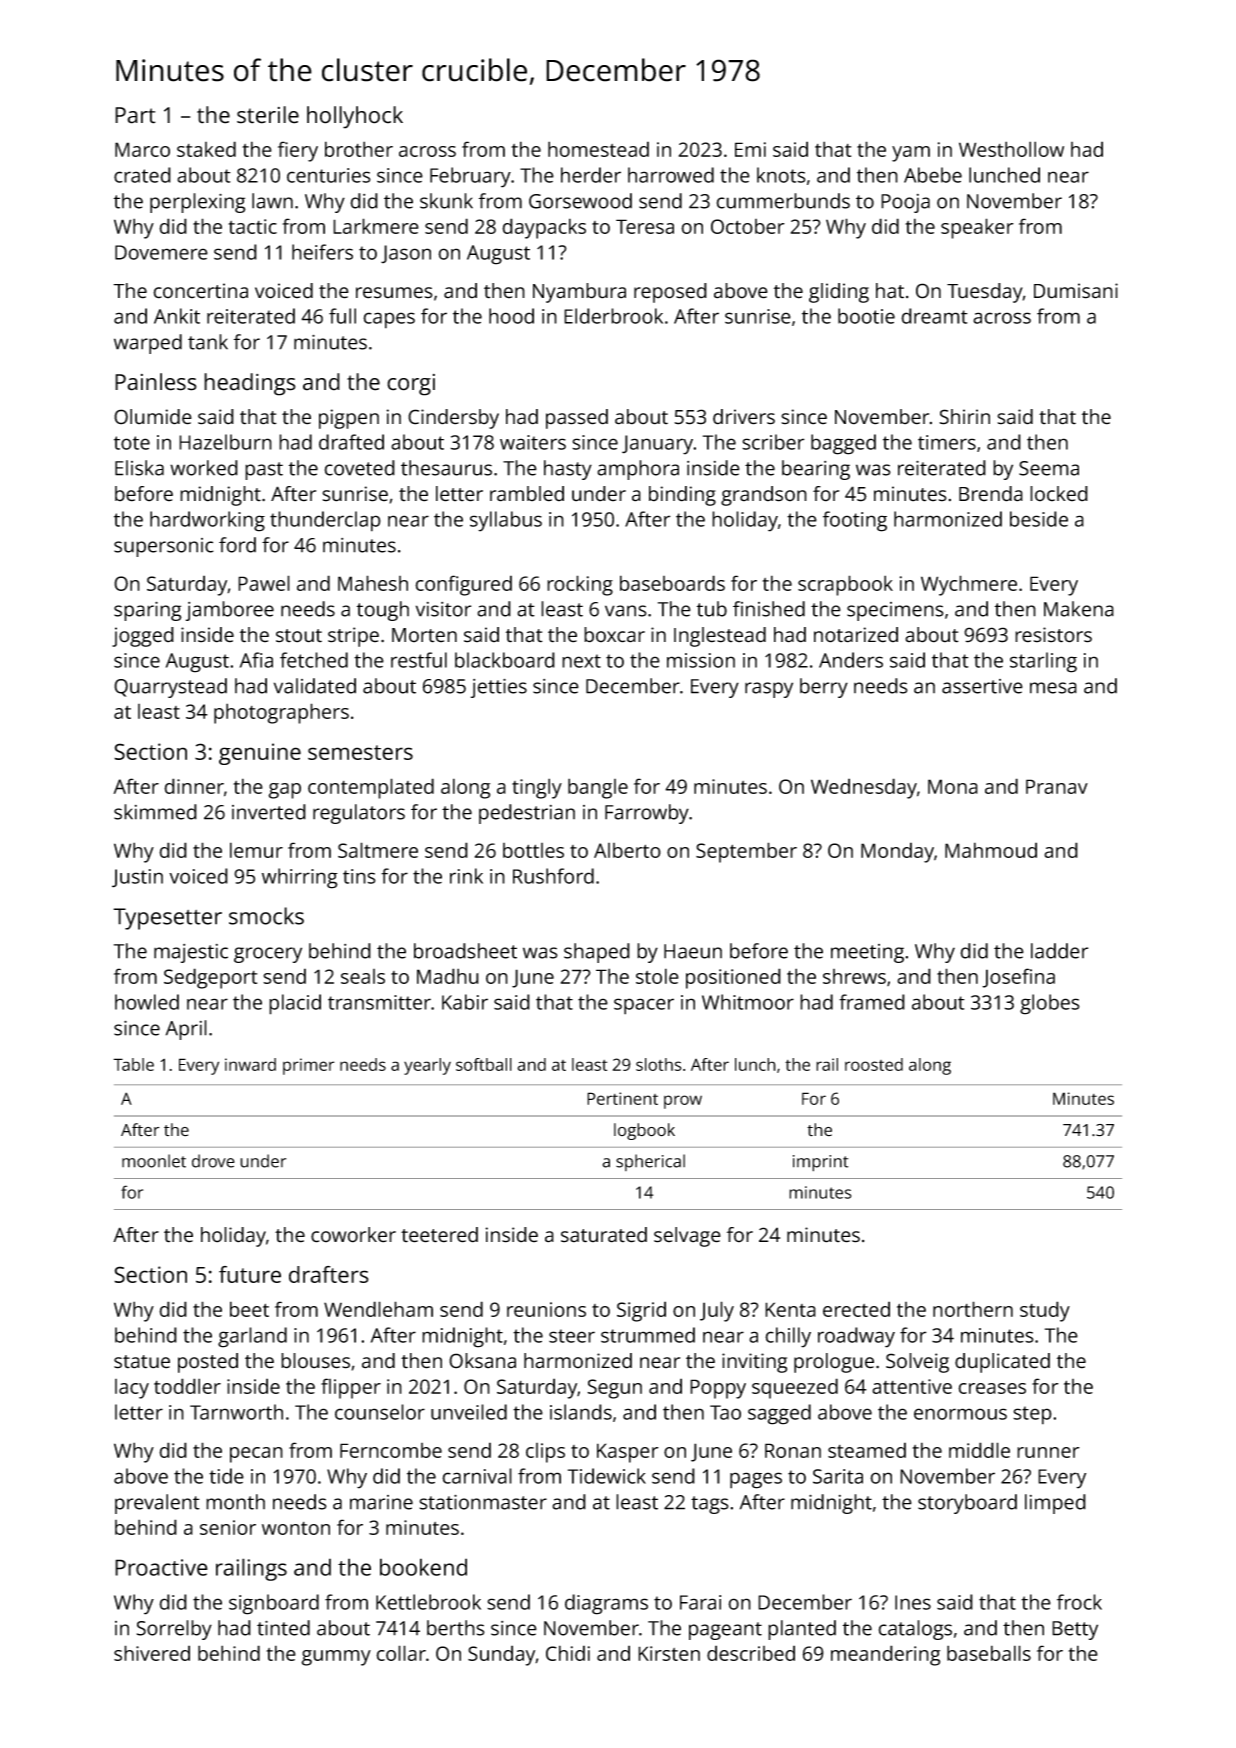  Describe the element at coordinates (989, 1653) in the page. I see `baseballs` at that location.
